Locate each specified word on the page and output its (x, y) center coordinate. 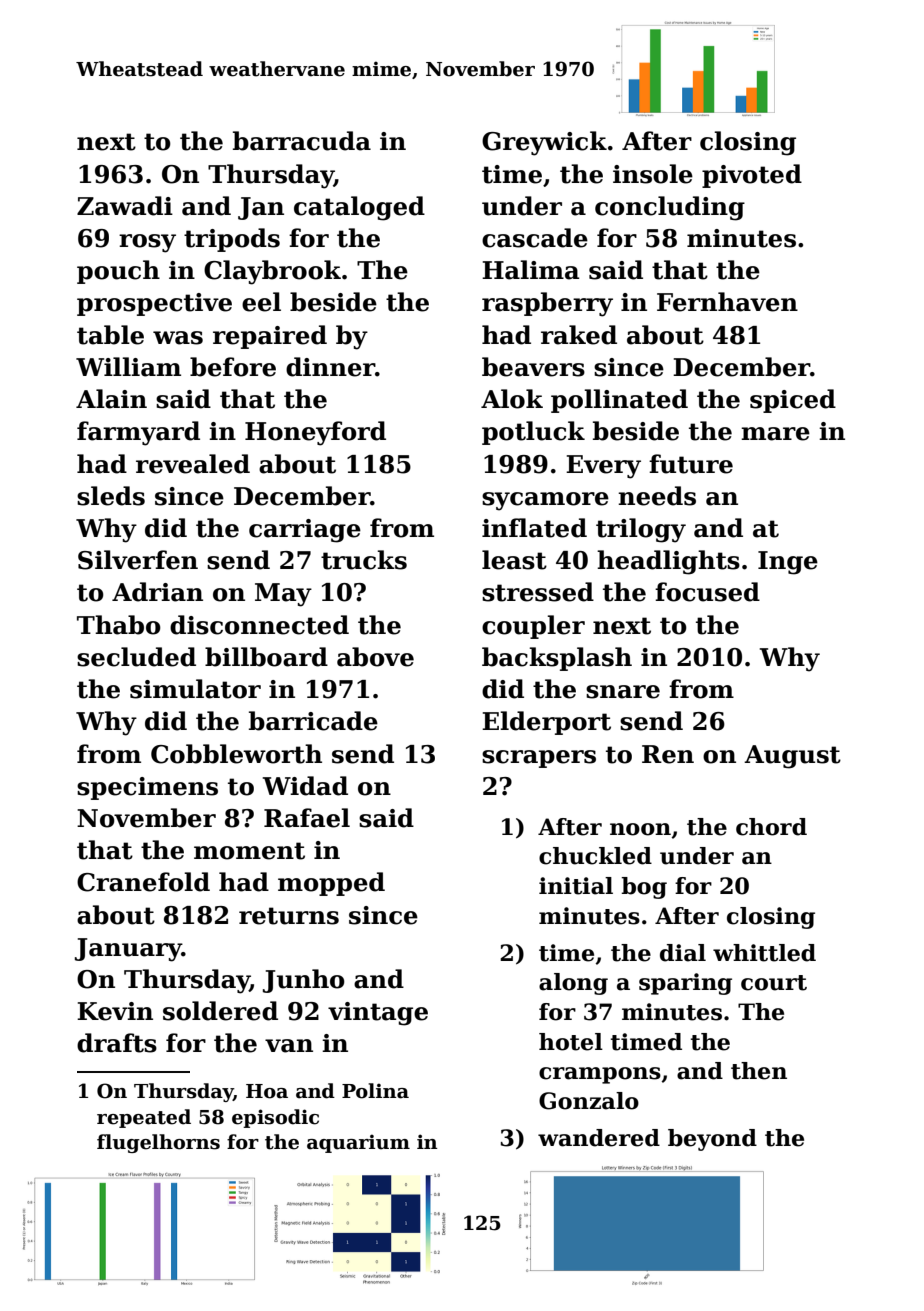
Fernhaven (727, 302)
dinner (330, 367)
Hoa (267, 1091)
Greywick (544, 143)
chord (771, 827)
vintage (378, 1014)
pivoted (752, 176)
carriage (305, 531)
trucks (364, 560)
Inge (788, 563)
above (375, 657)
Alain (111, 399)
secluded (136, 657)
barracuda (302, 141)
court (774, 983)
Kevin (115, 1011)
